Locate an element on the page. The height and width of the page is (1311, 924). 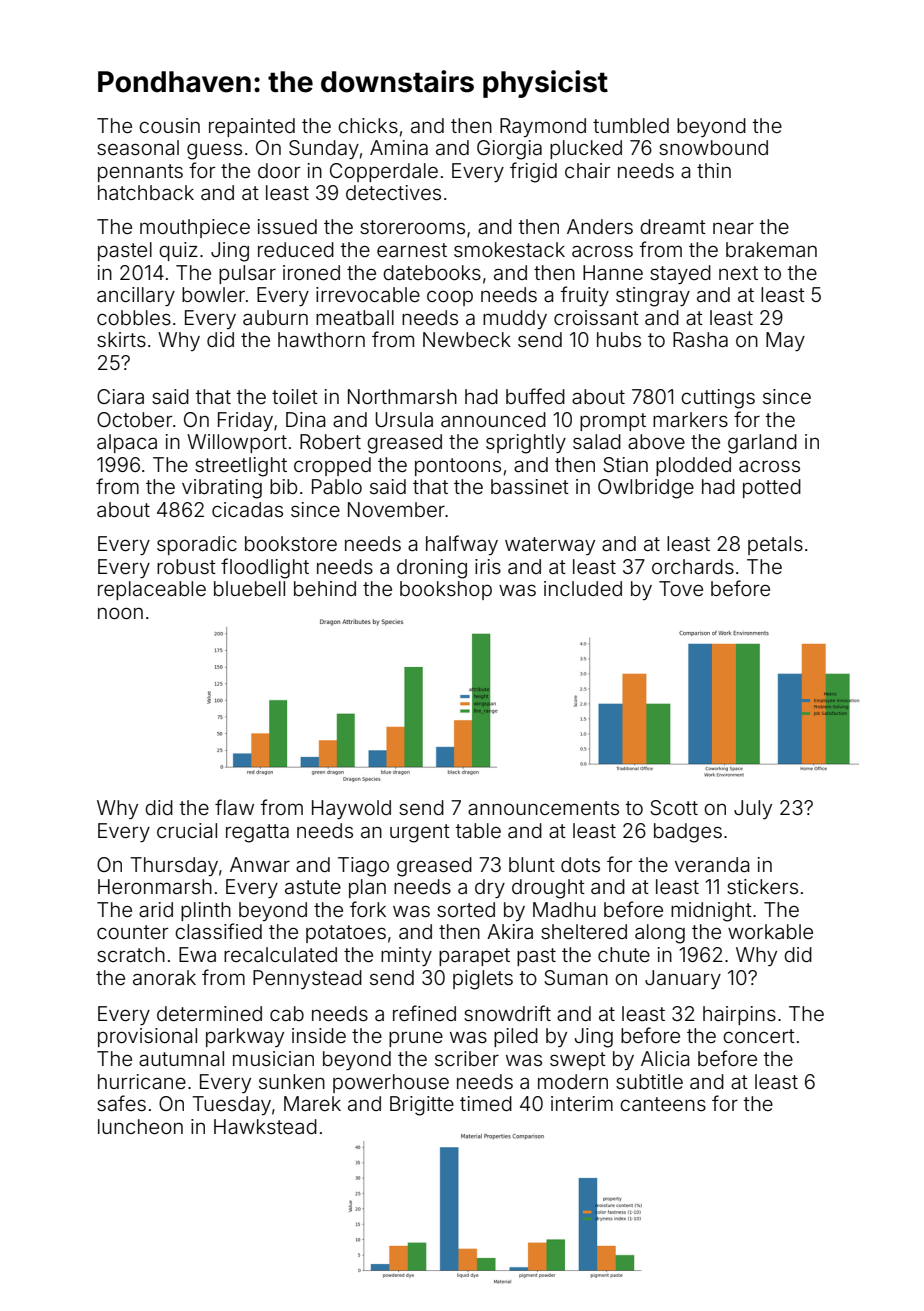
skirts is located at coordinates (121, 339).
